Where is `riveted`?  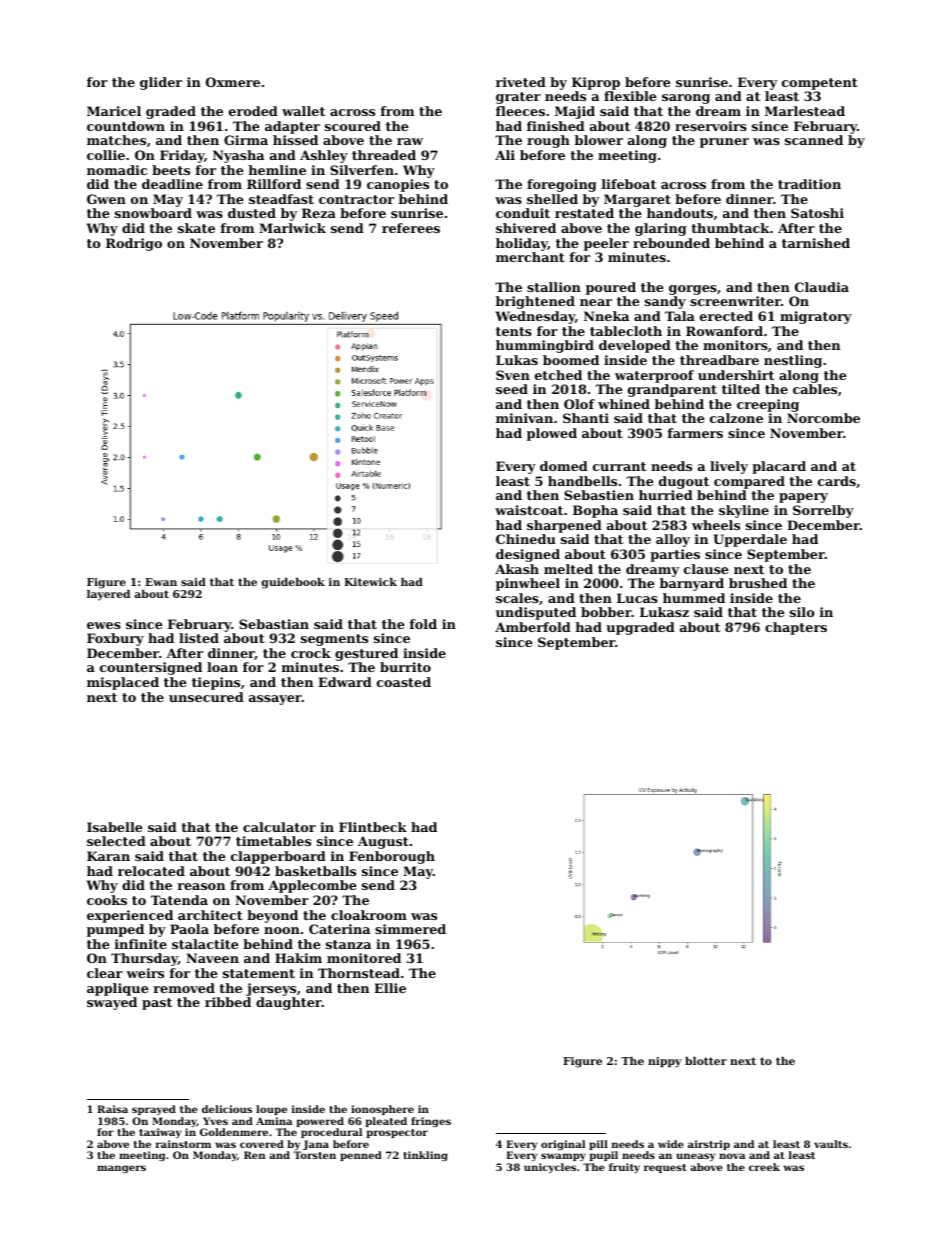 riveted is located at coordinates (521, 82).
